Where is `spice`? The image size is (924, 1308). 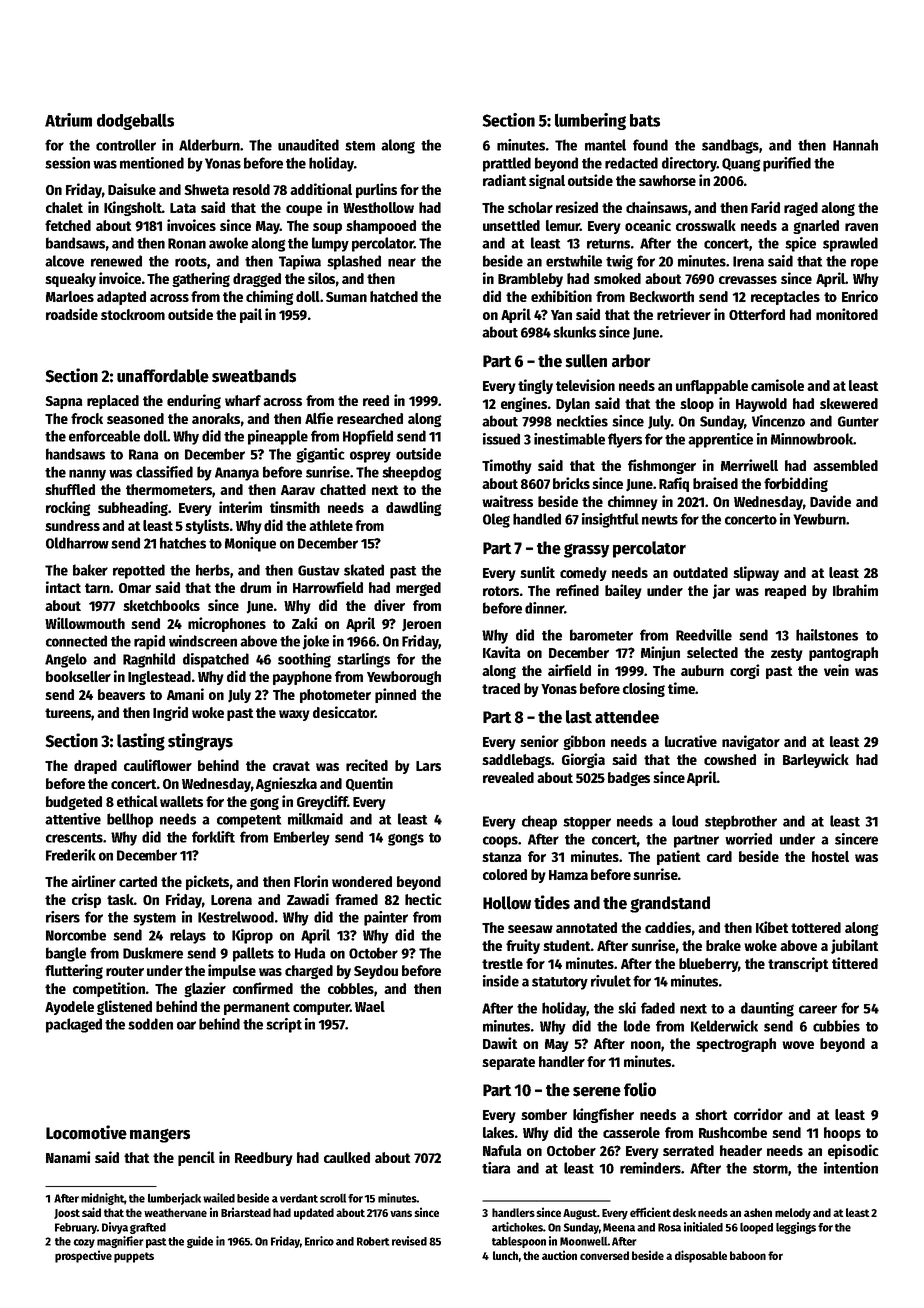 spice is located at coordinates (800, 244).
